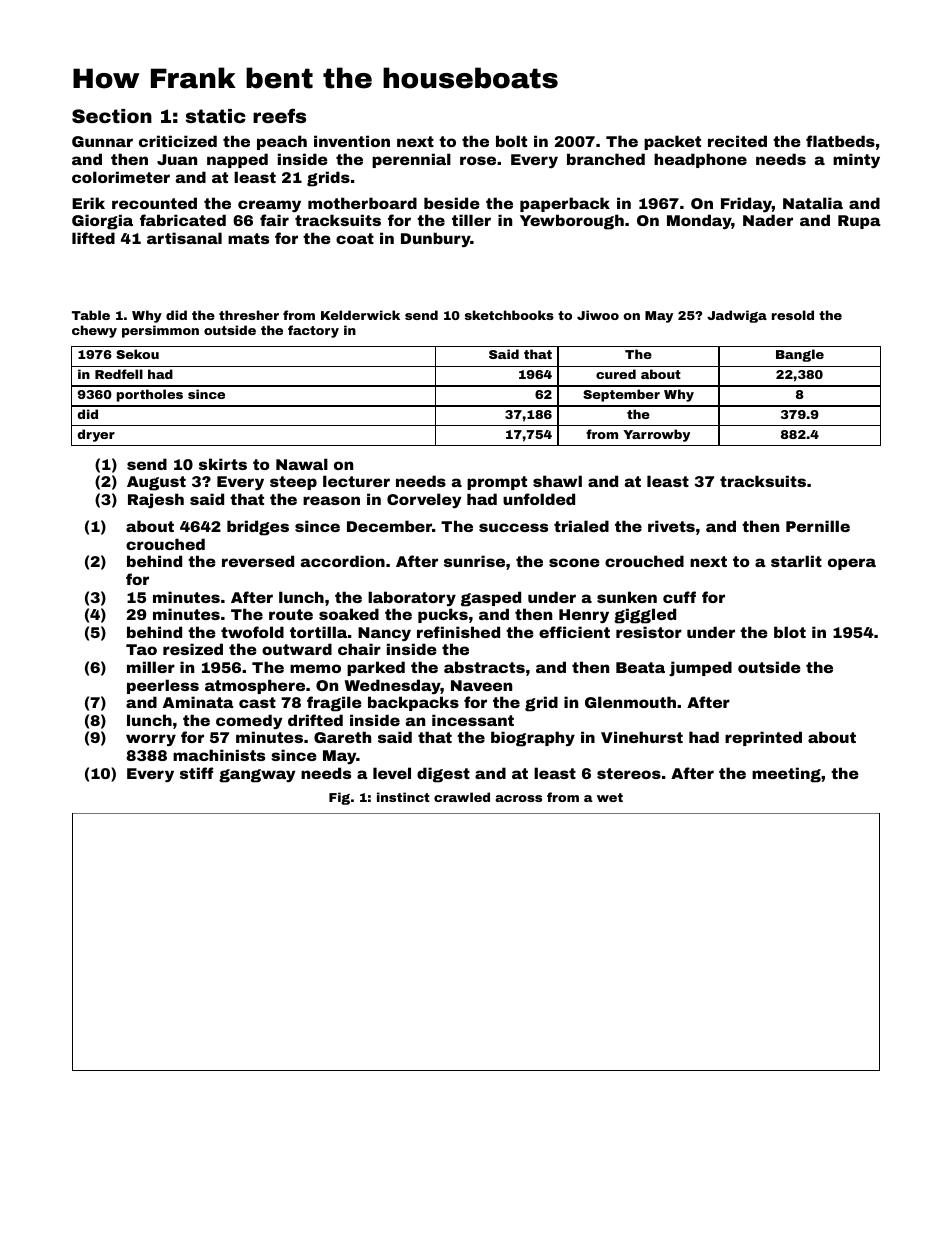  Describe the element at coordinates (156, 500) in the screenshot. I see `Rajesh` at that location.
